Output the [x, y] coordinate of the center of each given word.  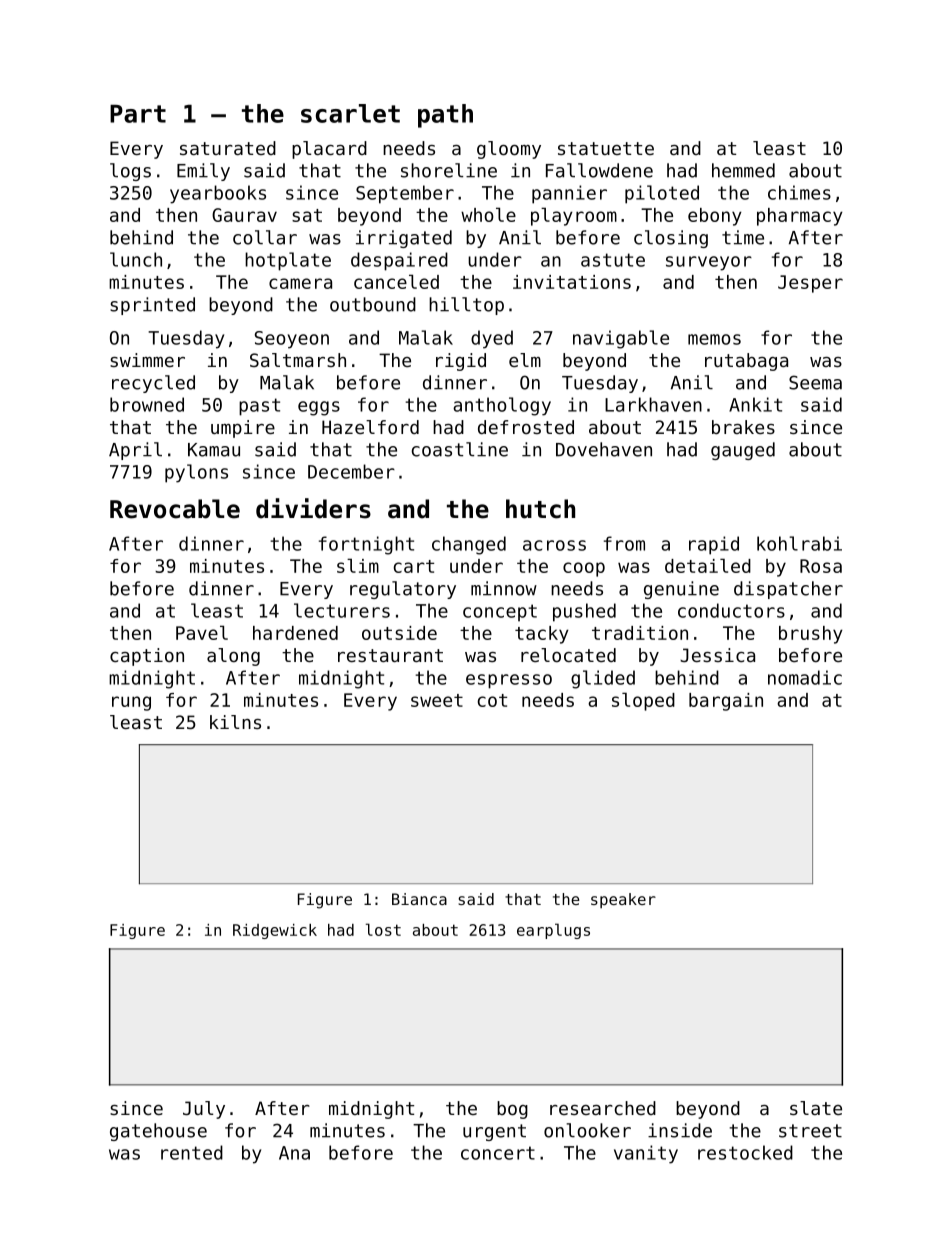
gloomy [509, 150]
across [554, 545]
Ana [294, 1153]
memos [714, 339]
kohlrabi [799, 543]
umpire [243, 429]
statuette [606, 148]
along [233, 657]
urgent [494, 1132]
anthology [502, 406]
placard [329, 150]
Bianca [419, 899]
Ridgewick [275, 931]
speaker [623, 900]
